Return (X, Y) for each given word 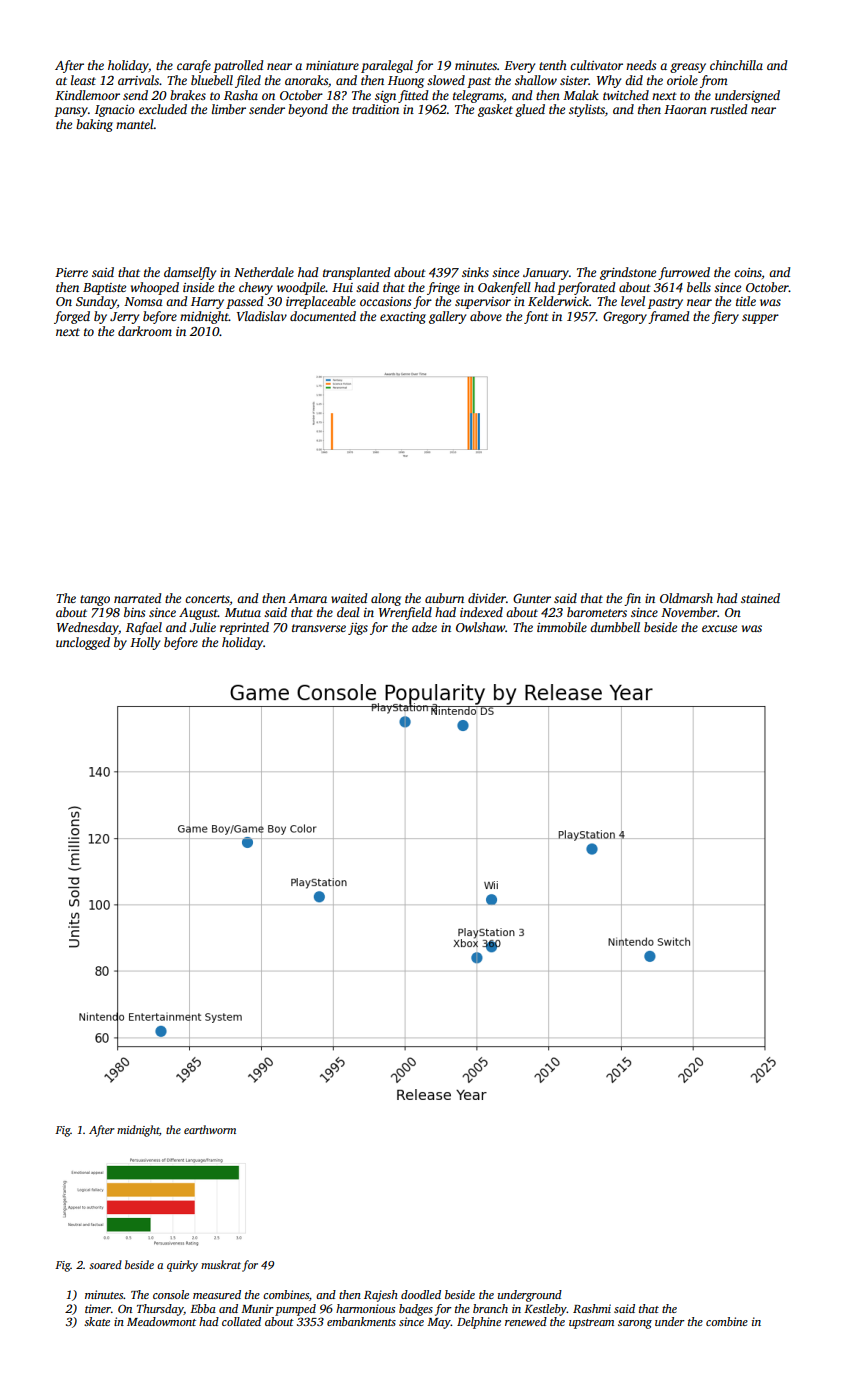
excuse (719, 628)
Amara (307, 598)
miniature (332, 65)
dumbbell (615, 627)
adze (424, 627)
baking (94, 125)
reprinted (244, 628)
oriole (682, 80)
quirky (182, 1266)
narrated (137, 598)
